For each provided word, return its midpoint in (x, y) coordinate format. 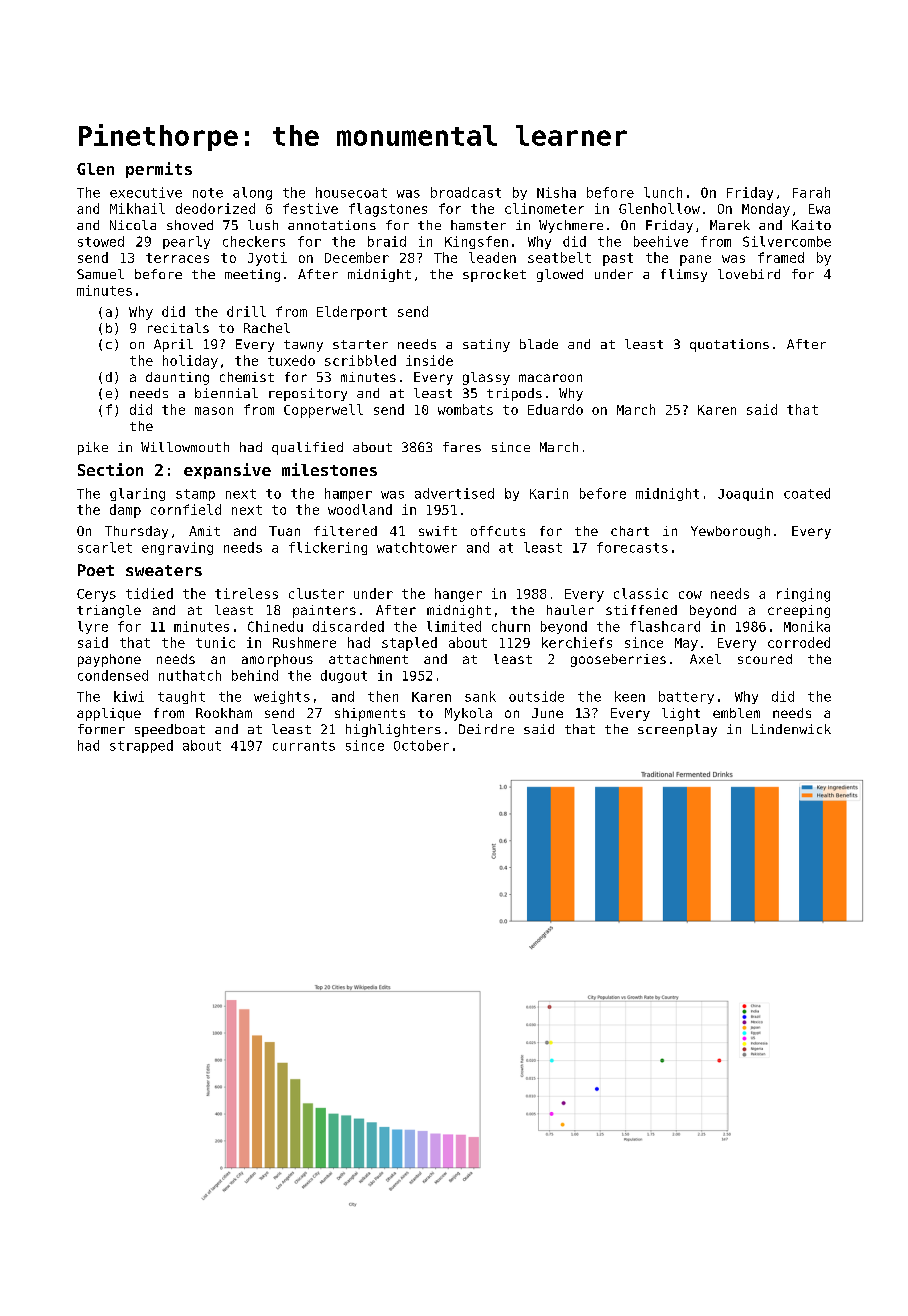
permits (159, 170)
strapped (141, 746)
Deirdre (486, 729)
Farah (811, 192)
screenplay (677, 730)
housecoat (351, 192)
